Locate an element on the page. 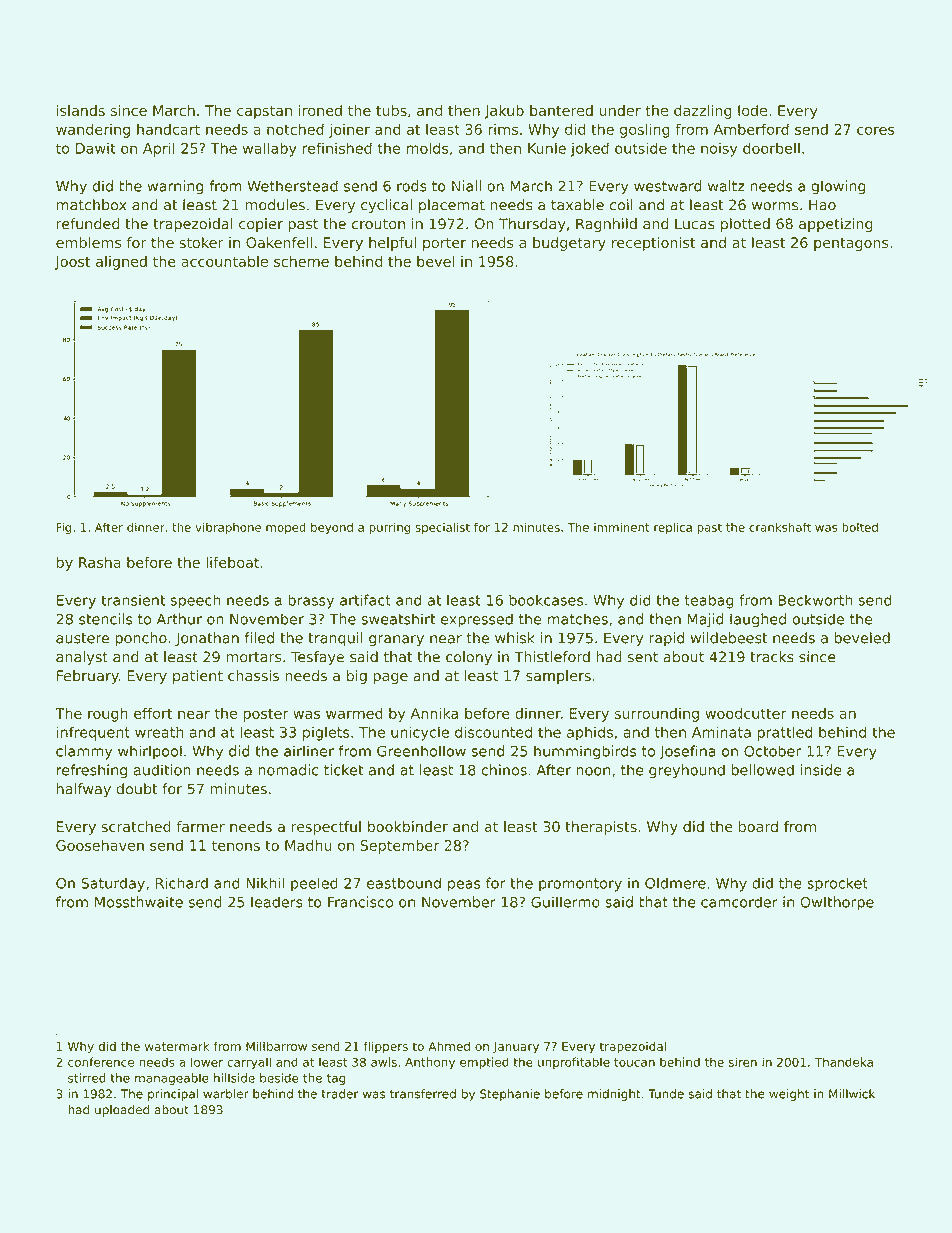 Image resolution: width=952 pixels, height=1233 pixels. bellowed is located at coordinates (762, 770).
